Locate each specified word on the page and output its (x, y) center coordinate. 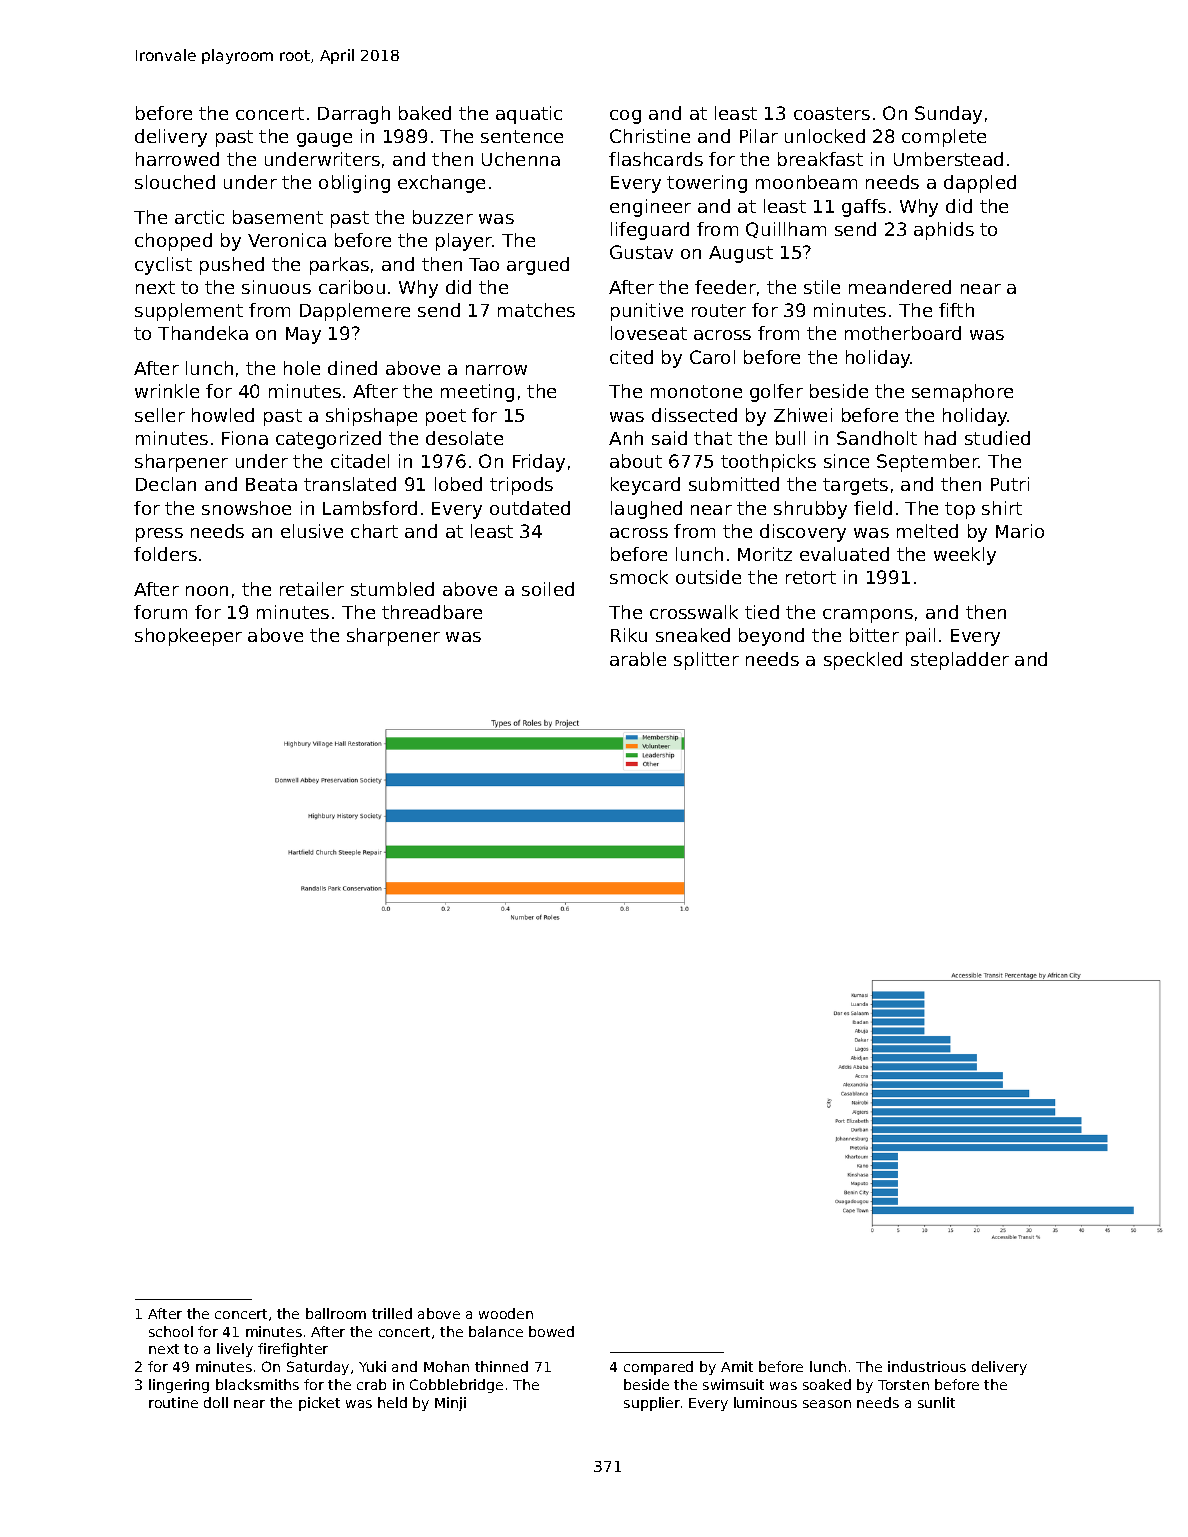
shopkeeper (188, 637)
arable (638, 659)
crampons (868, 616)
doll (216, 1402)
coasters (832, 113)
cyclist (163, 266)
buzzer (443, 217)
